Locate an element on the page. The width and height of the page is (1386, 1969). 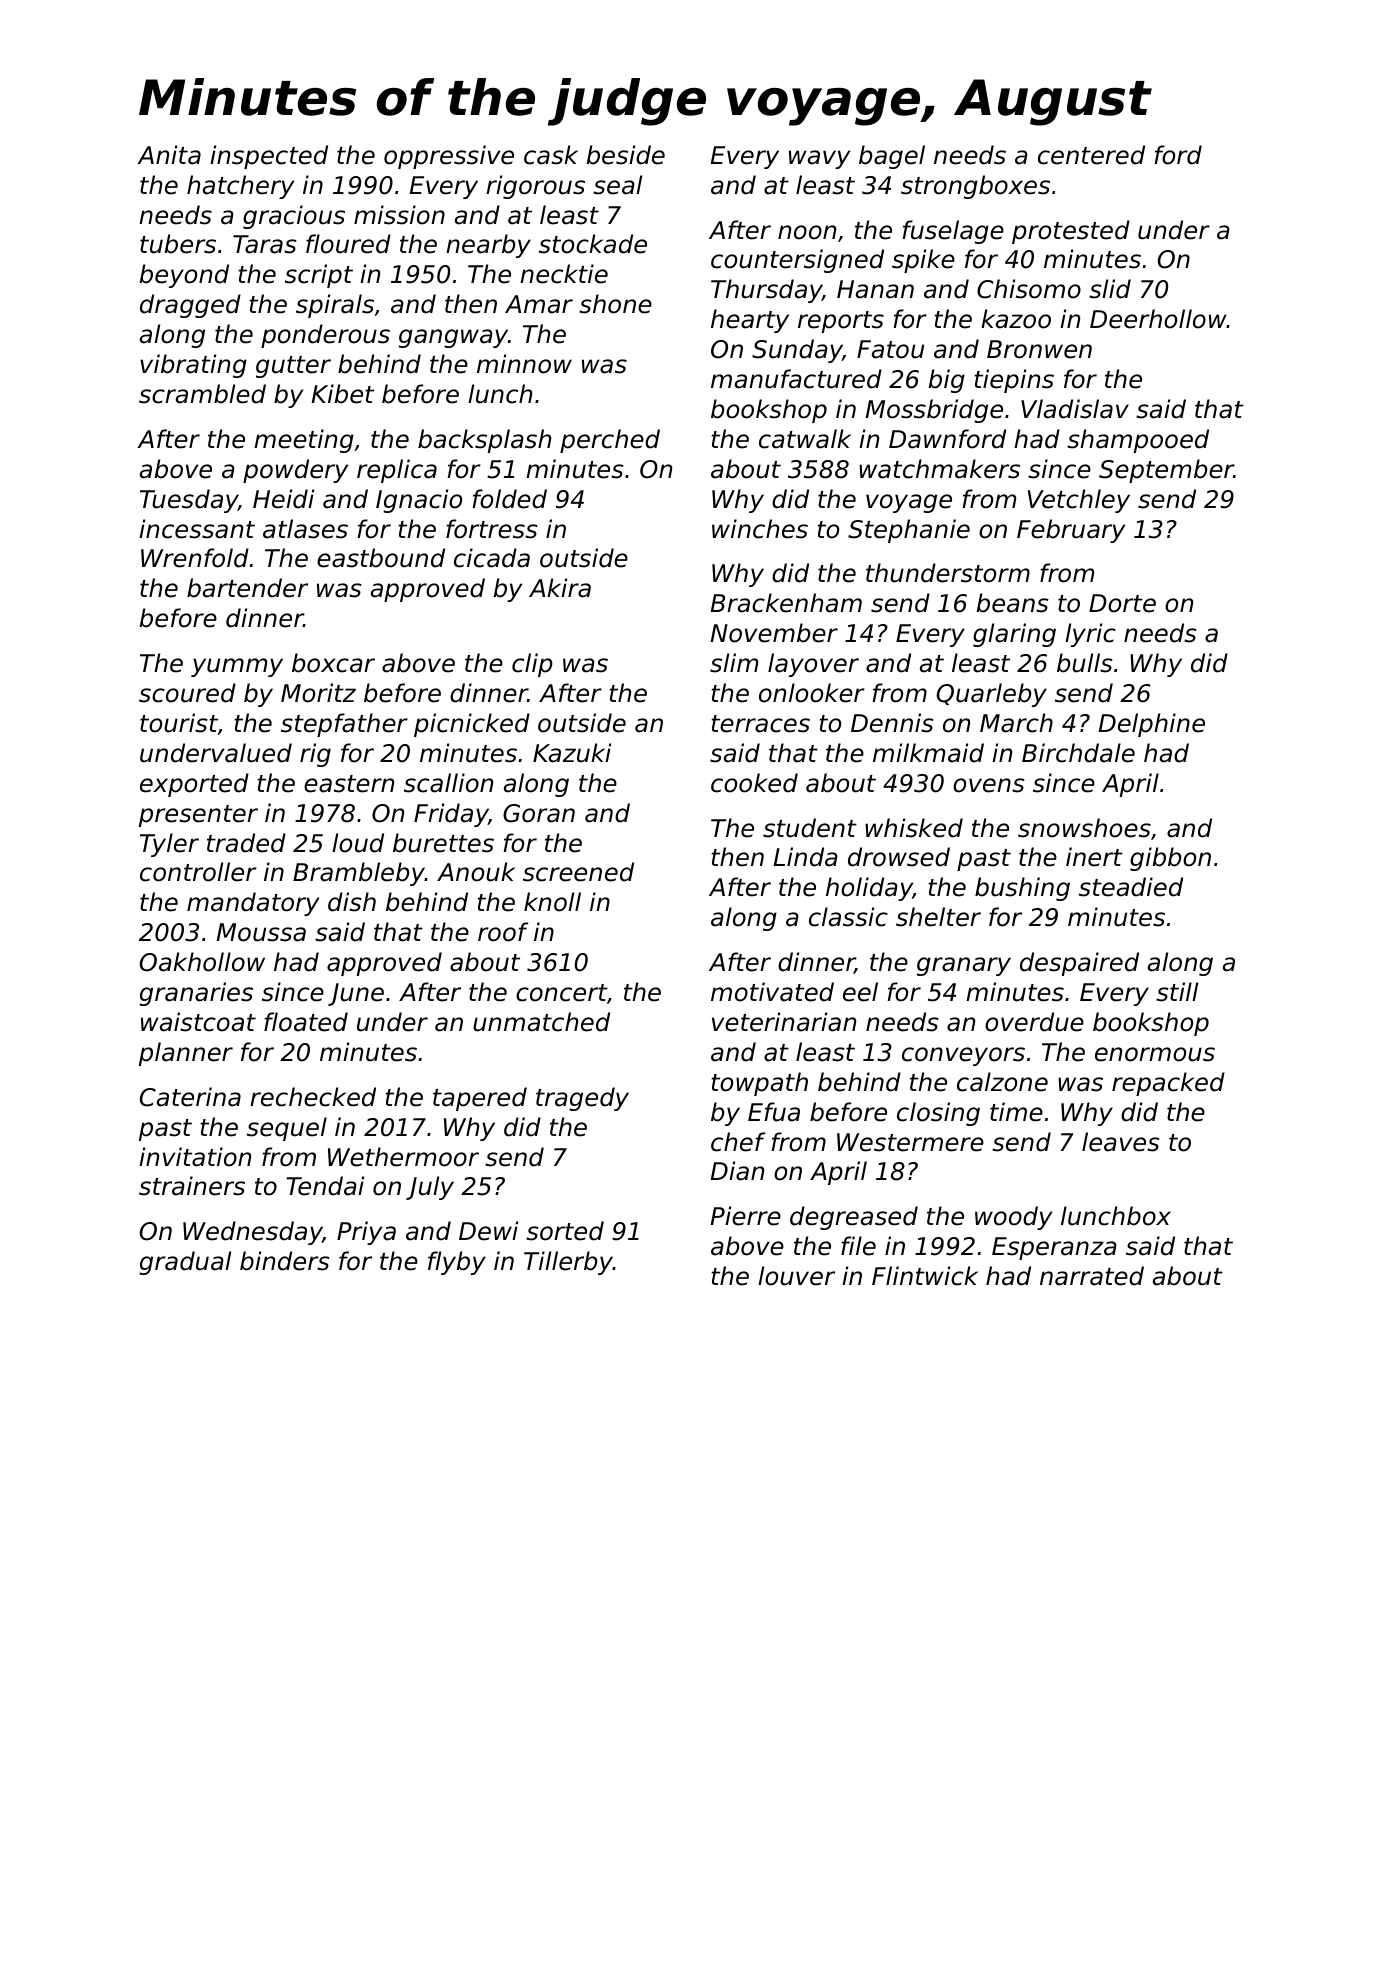
July is located at coordinates (430, 1188).
